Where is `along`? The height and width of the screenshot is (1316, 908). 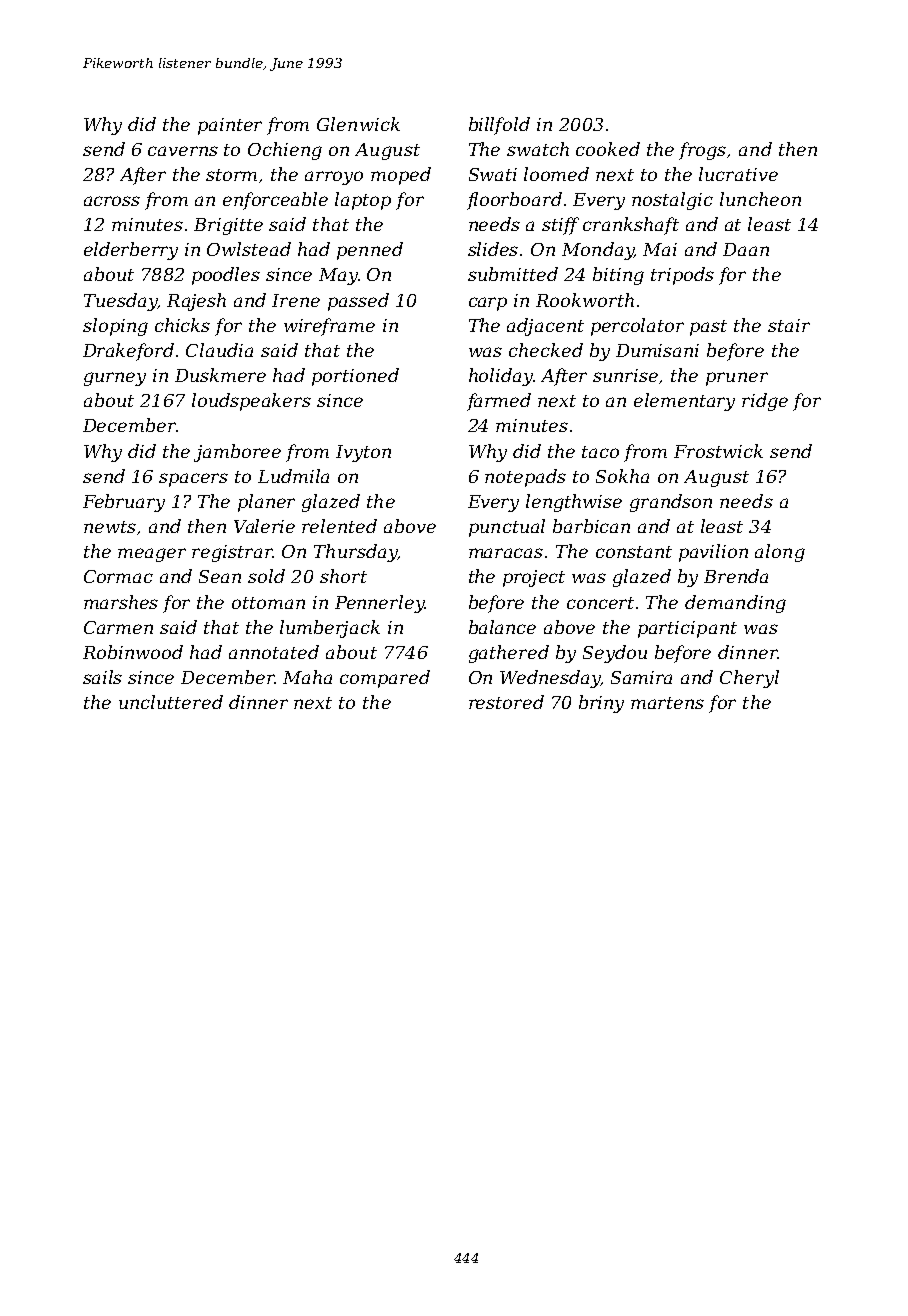
along is located at coordinates (780, 553).
